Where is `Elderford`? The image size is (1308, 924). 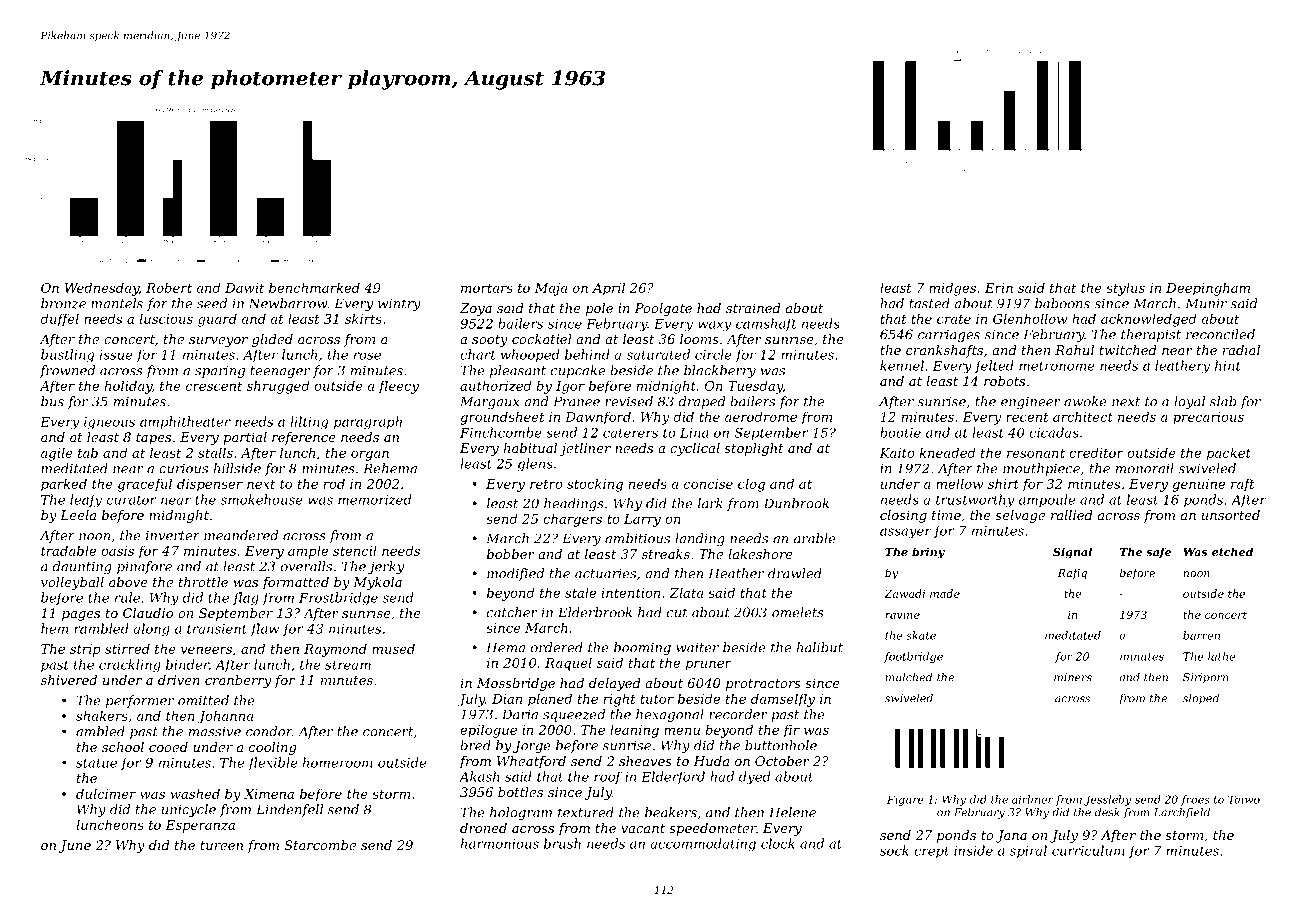
Elderford is located at coordinates (673, 777).
